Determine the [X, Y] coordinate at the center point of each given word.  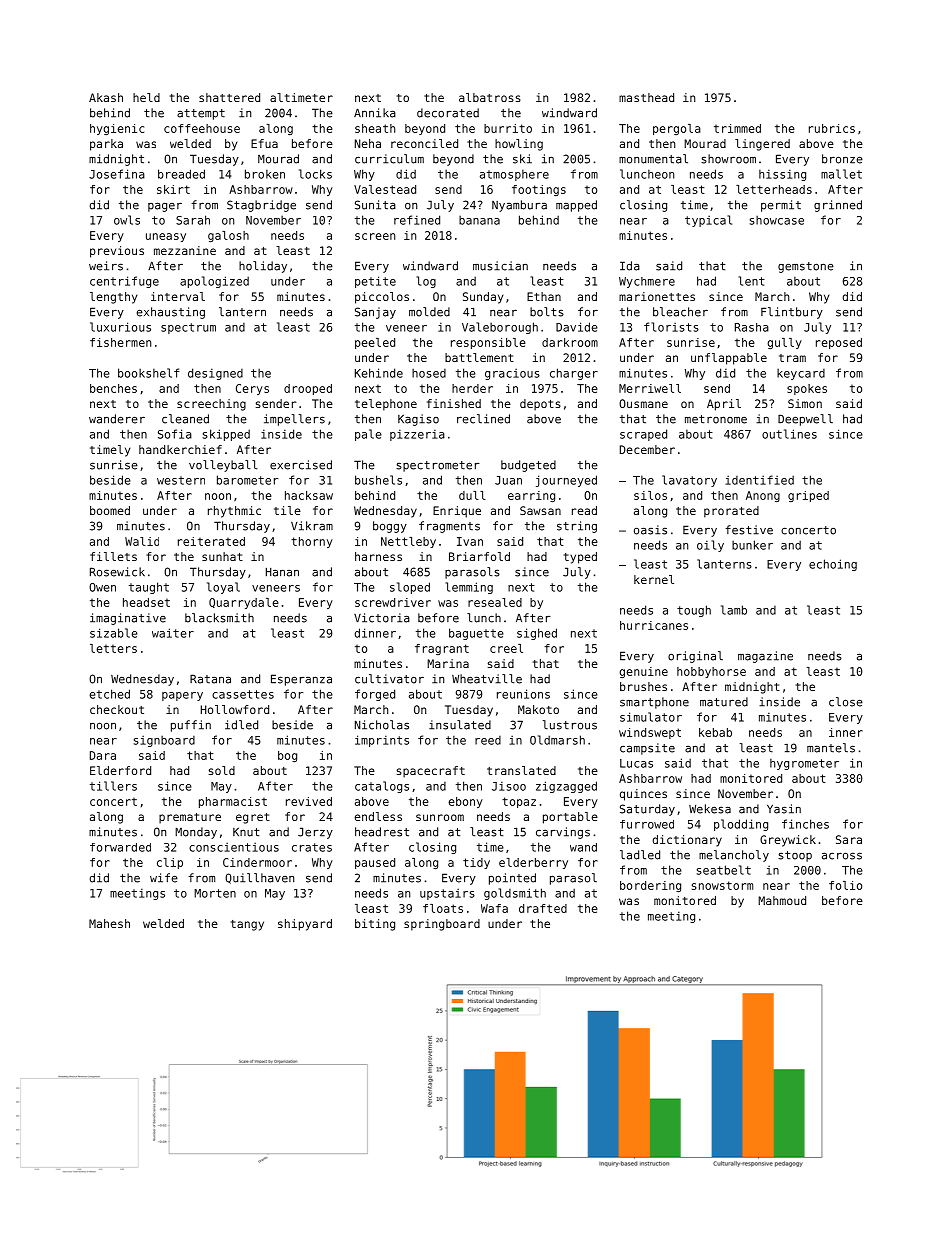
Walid [142, 541]
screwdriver [393, 602]
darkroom [570, 342]
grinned [838, 206]
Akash [106, 97]
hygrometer [804, 764]
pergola [677, 129]
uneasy [166, 237]
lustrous [570, 725]
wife [164, 878]
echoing [833, 565]
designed [215, 374]
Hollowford [235, 709]
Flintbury [792, 313]
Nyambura [519, 206]
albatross [490, 97]
